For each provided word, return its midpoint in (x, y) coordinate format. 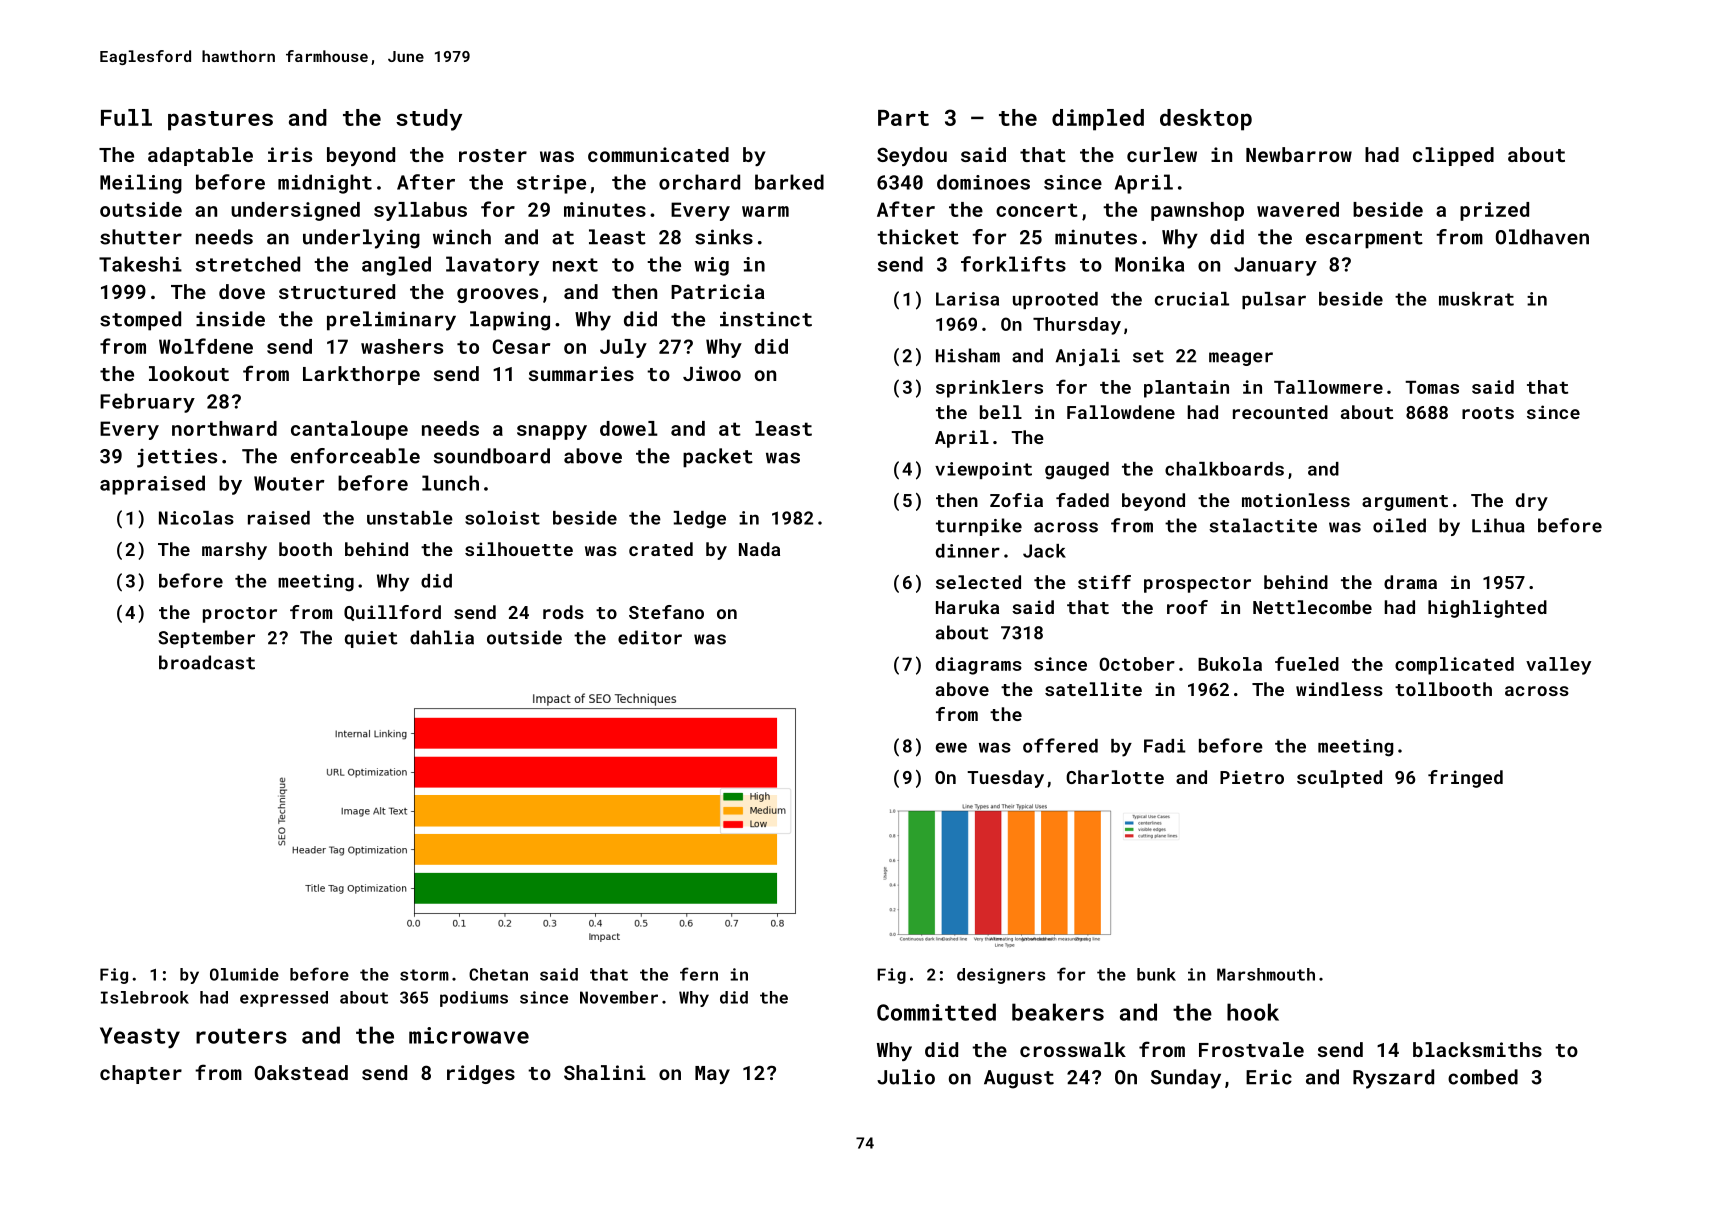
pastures (220, 121)
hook (1253, 1012)
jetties (177, 458)
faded (1082, 500)
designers (1001, 976)
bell (1001, 412)
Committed (936, 1012)
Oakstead (301, 1072)
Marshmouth (1266, 974)
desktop (1206, 120)
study (429, 120)
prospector (1197, 585)
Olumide (244, 974)
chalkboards (1224, 469)
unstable (410, 518)
